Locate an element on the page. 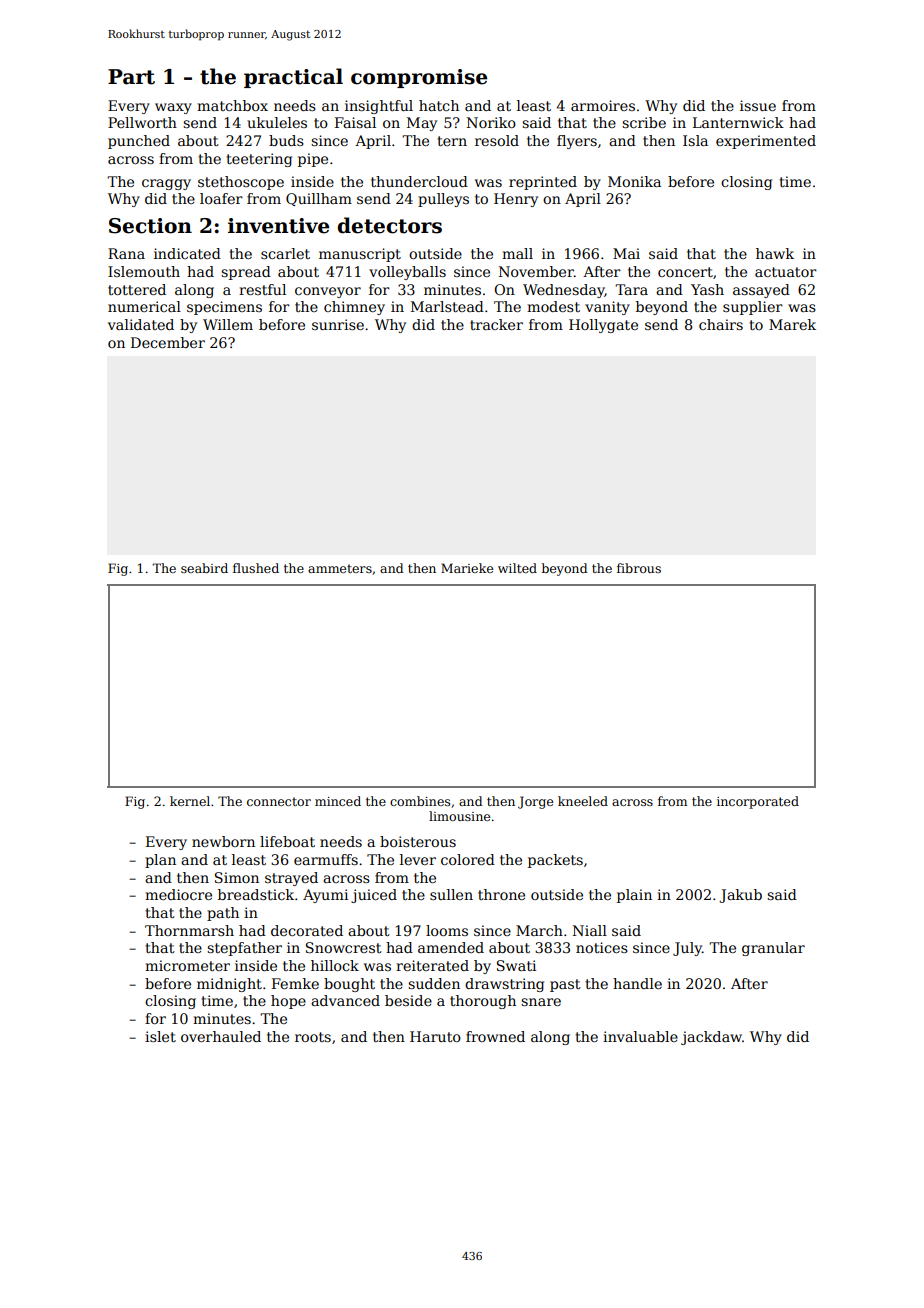  kneeled is located at coordinates (583, 801).
